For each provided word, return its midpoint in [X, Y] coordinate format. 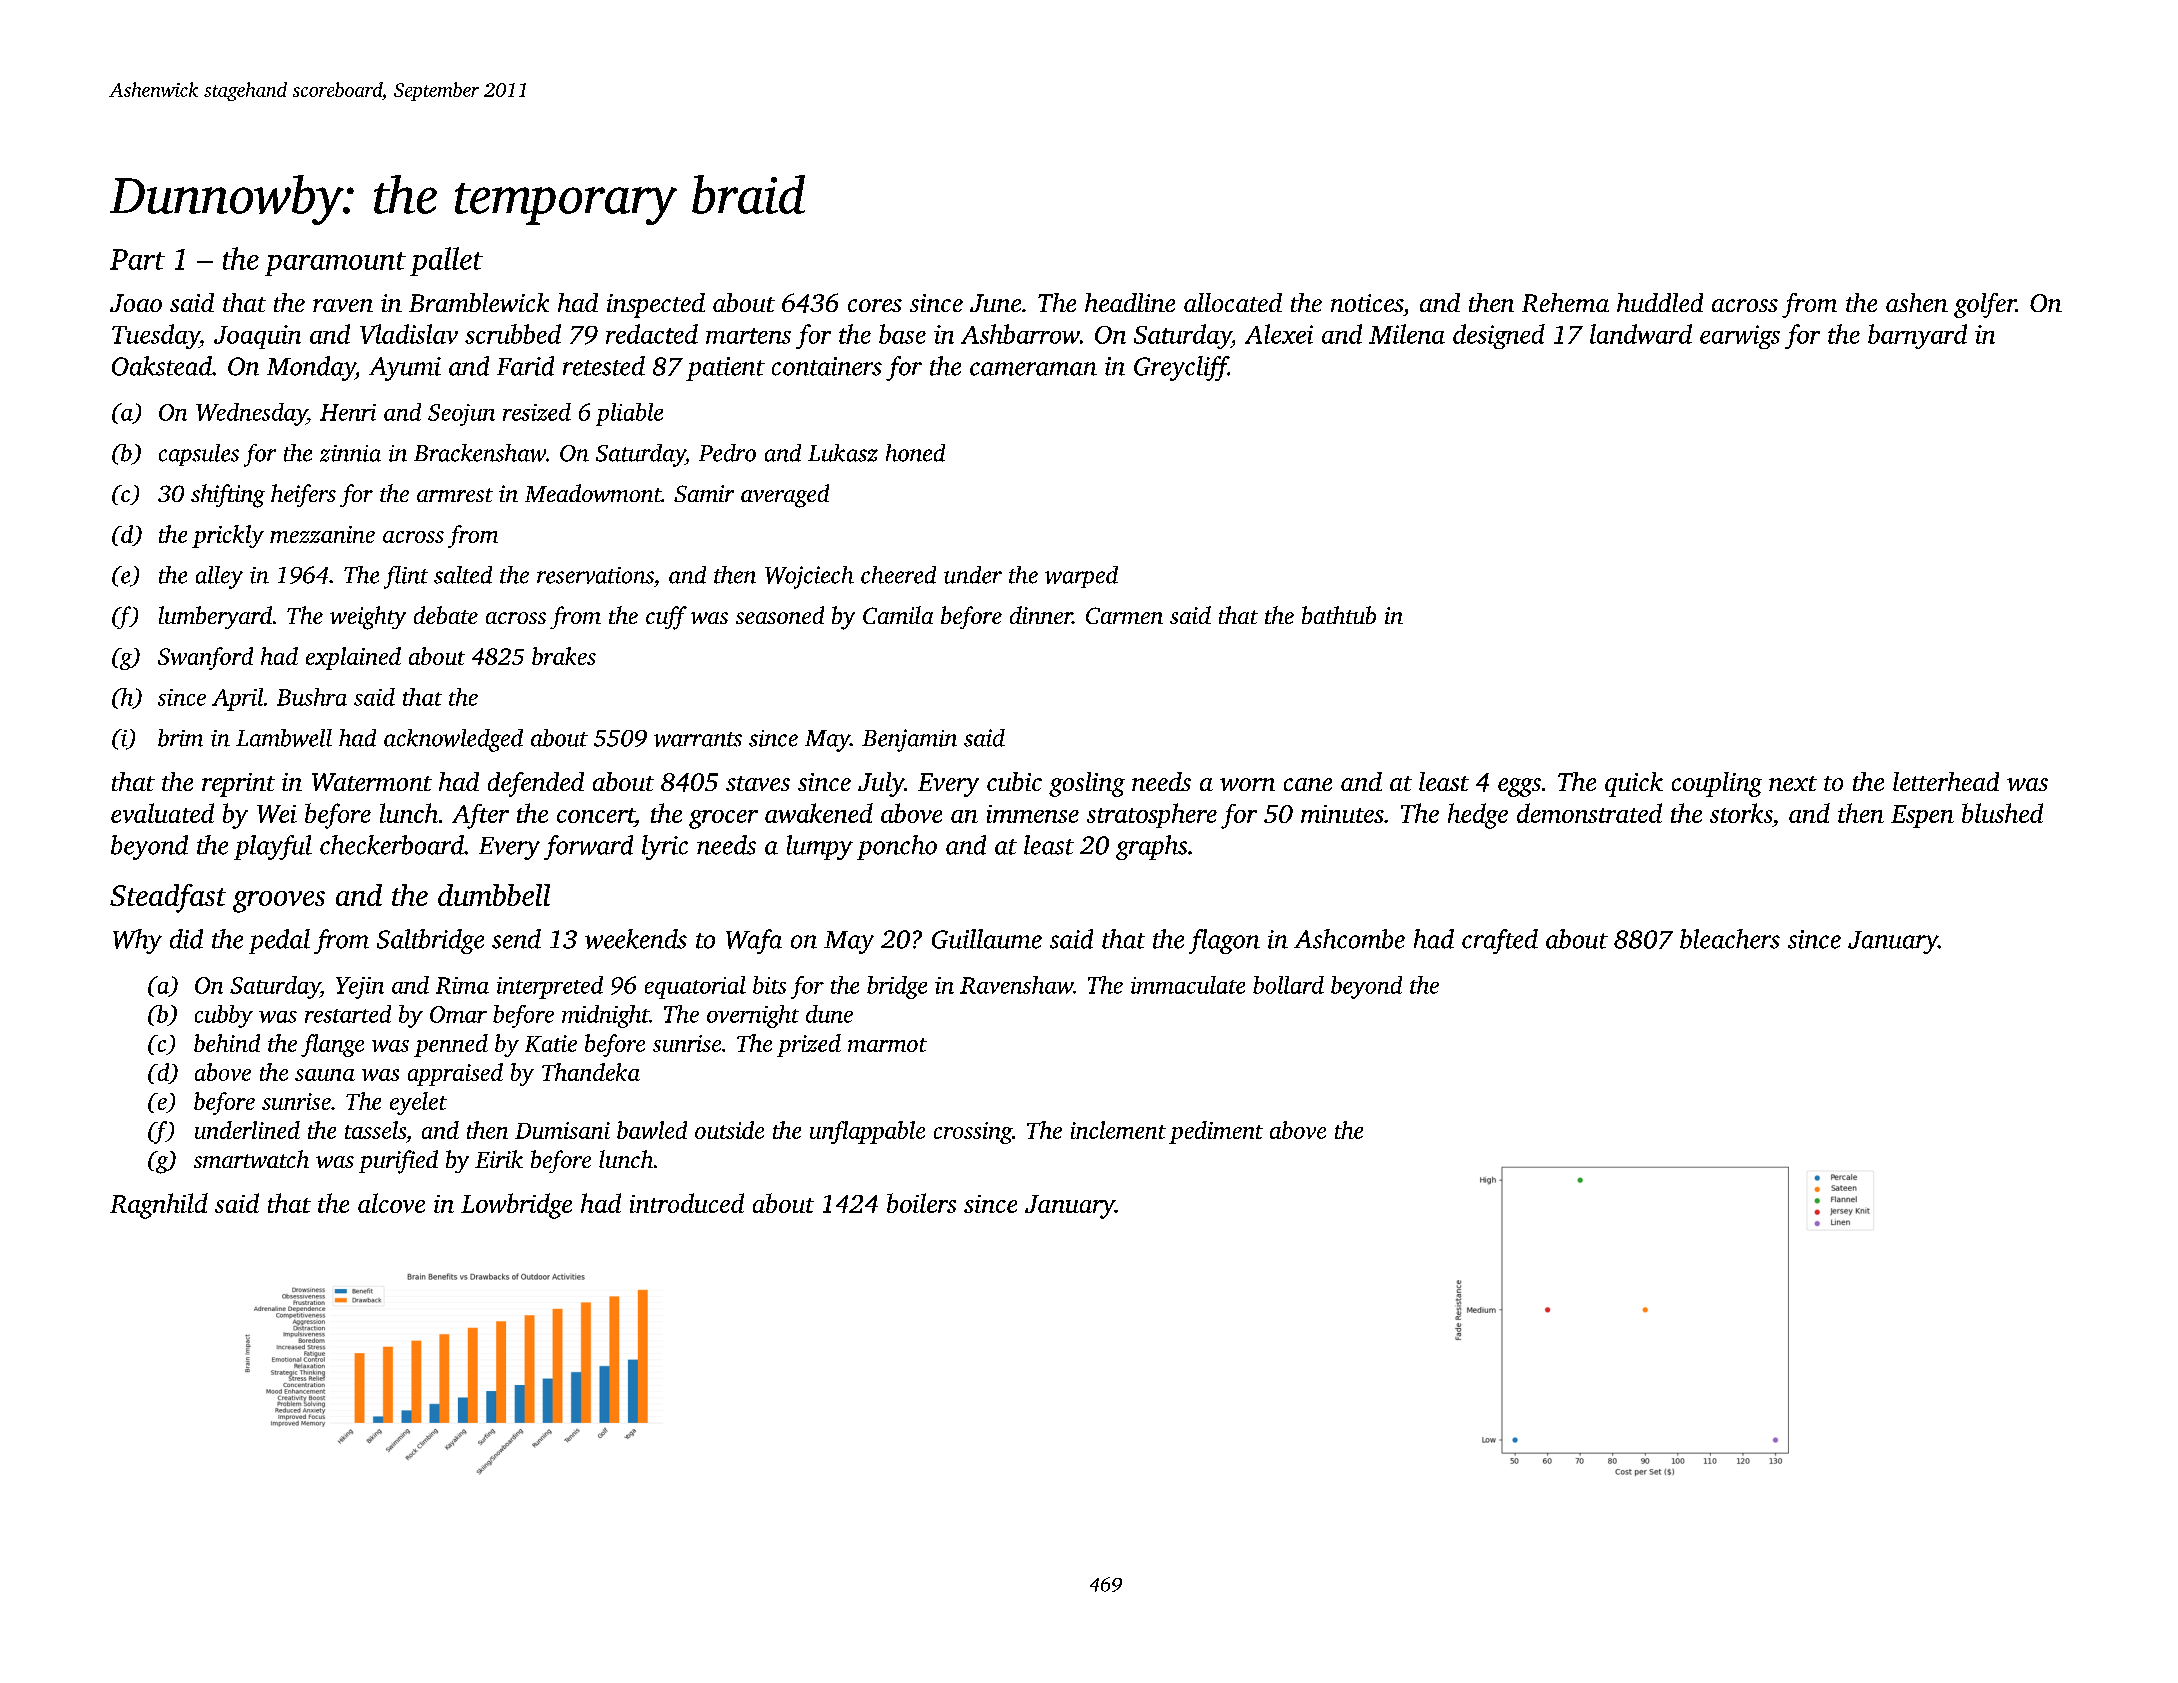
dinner [1041, 615]
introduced [687, 1203]
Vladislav [409, 334]
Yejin [360, 988]
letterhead [1946, 781]
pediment [1216, 1132]
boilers [921, 1203]
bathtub [1339, 615]
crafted [1500, 941]
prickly [228, 536]
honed [915, 453]
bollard [1288, 985]
